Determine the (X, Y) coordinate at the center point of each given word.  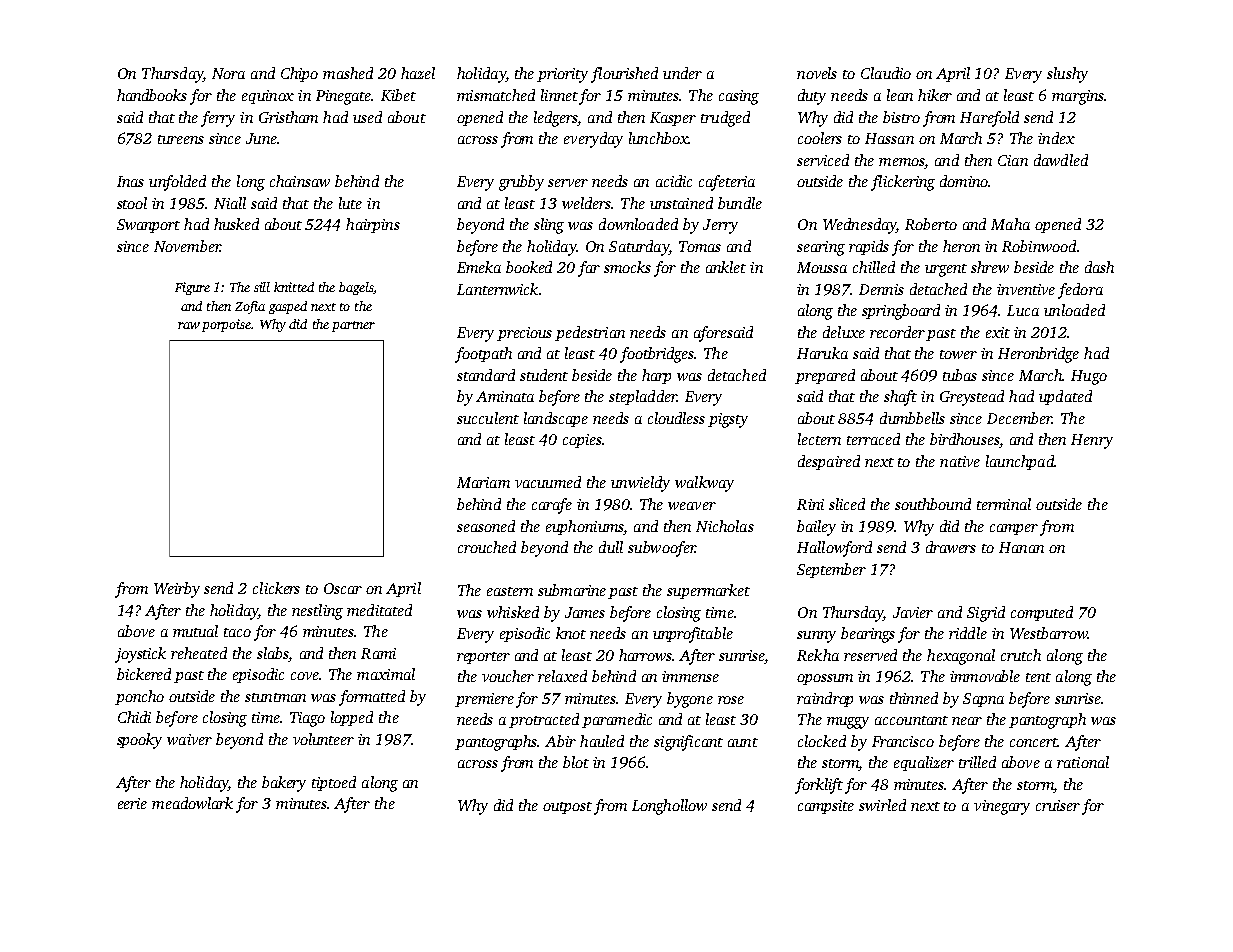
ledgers (556, 119)
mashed (348, 73)
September (831, 570)
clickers (276, 588)
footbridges (657, 355)
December (1019, 418)
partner (353, 326)
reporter (483, 658)
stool (132, 203)
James (585, 612)
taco (237, 632)
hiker (935, 95)
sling (549, 226)
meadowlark (192, 803)
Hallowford (834, 549)
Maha (1010, 224)
